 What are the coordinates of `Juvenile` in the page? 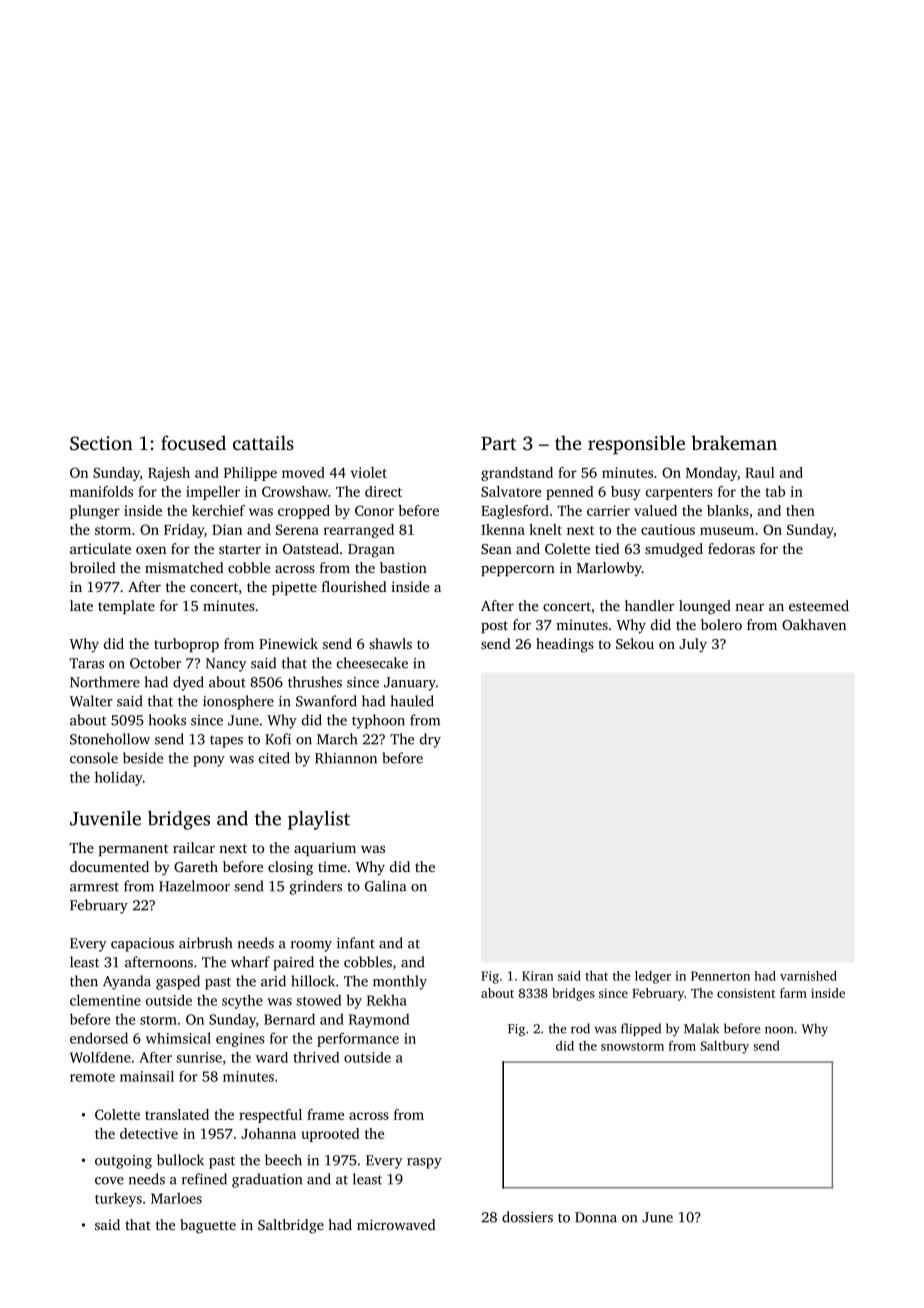 It's located at (105, 818).
